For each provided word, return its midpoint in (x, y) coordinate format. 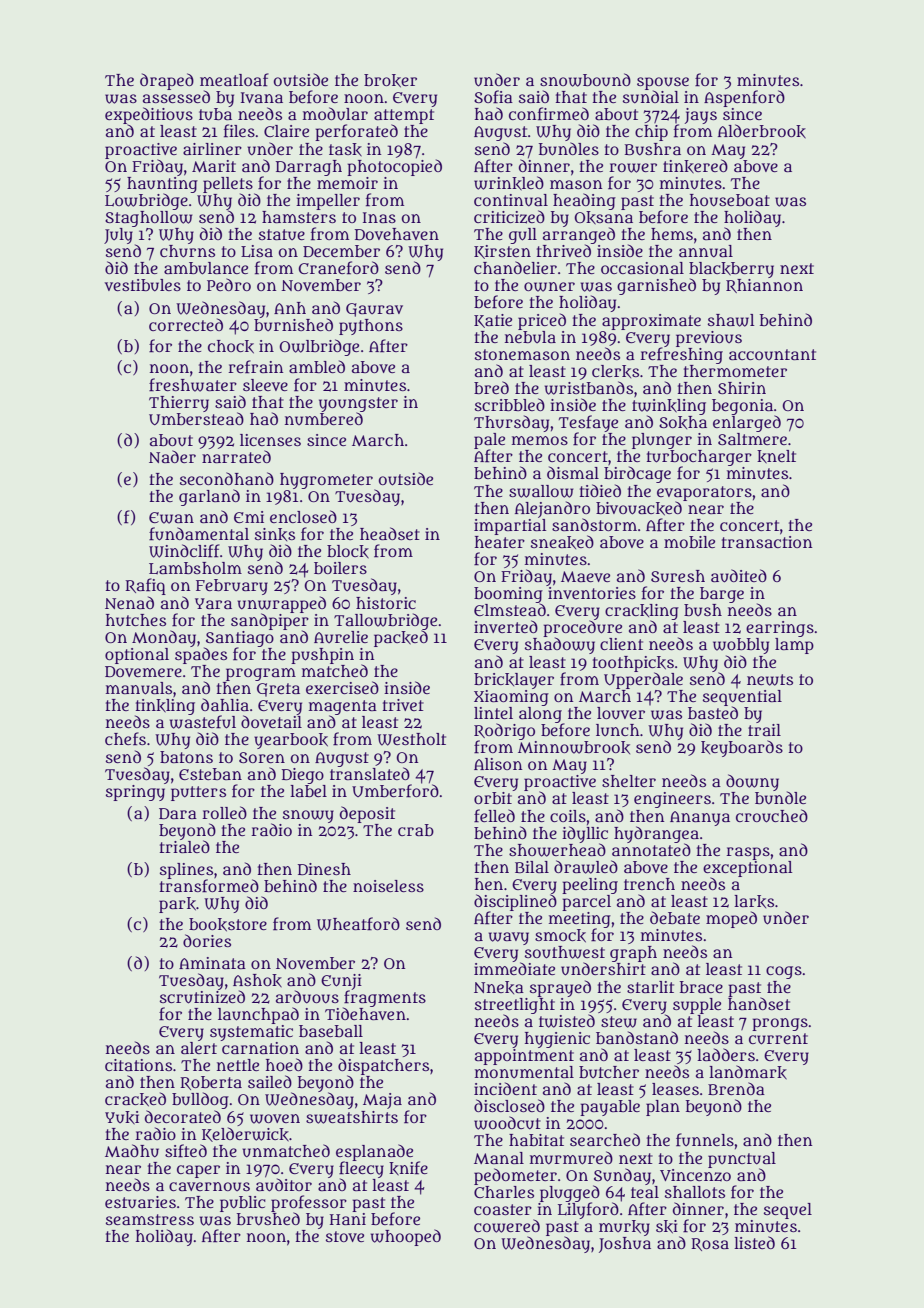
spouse (663, 83)
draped (167, 81)
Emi (249, 517)
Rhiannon (764, 286)
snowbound (585, 80)
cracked (135, 1099)
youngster (358, 404)
